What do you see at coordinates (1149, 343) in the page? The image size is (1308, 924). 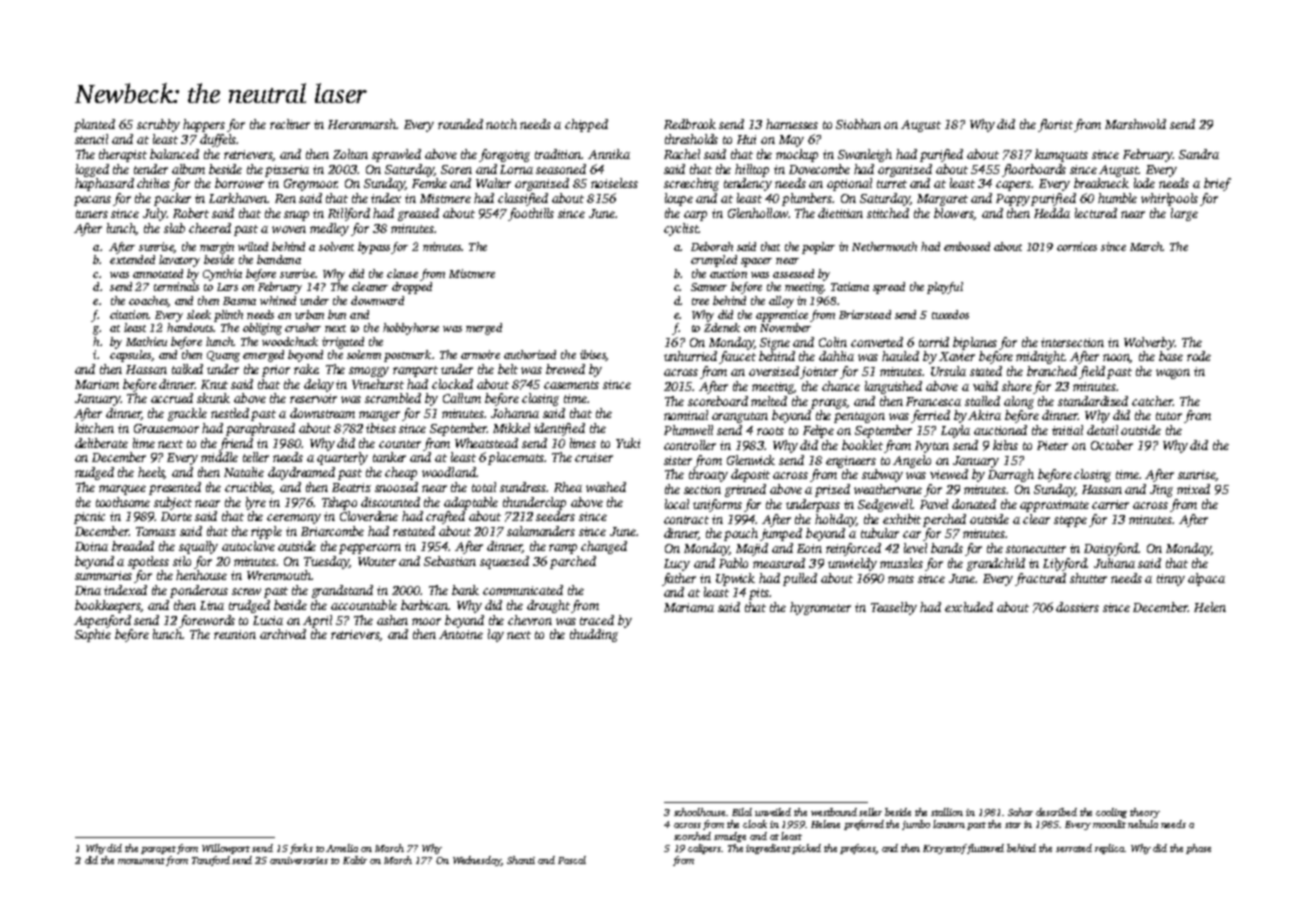 I see `Wolverby` at bounding box center [1149, 343].
